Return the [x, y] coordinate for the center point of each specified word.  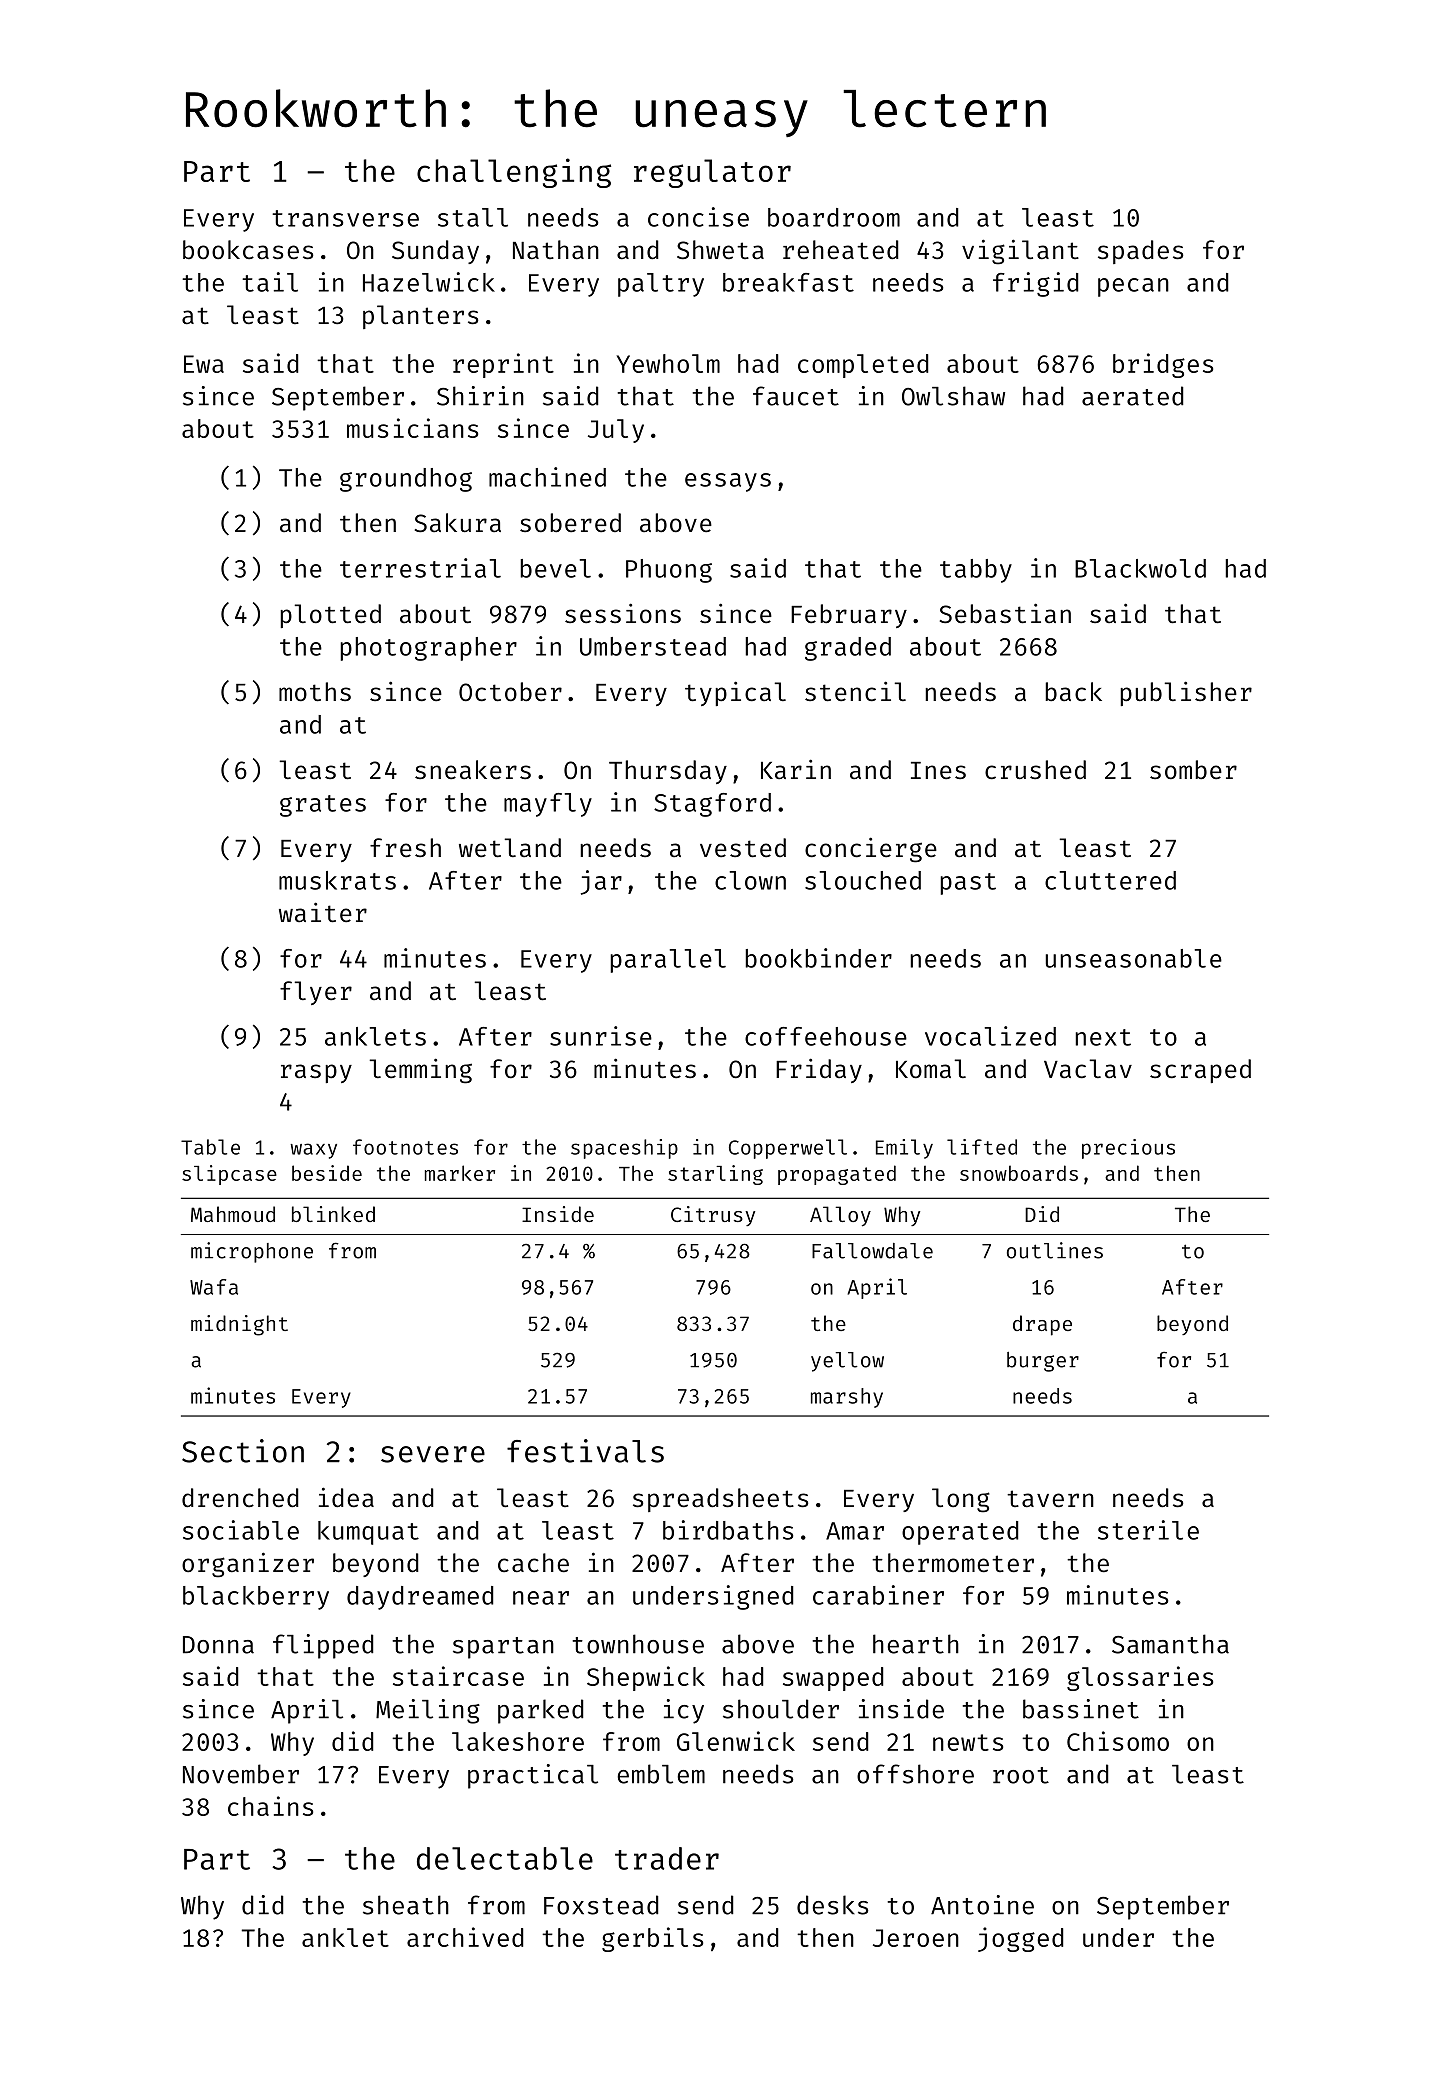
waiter [323, 912]
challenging [514, 173]
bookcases [248, 250]
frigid [1036, 284]
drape [1042, 1325]
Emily [904, 1149]
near [541, 1598]
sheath [406, 1905]
